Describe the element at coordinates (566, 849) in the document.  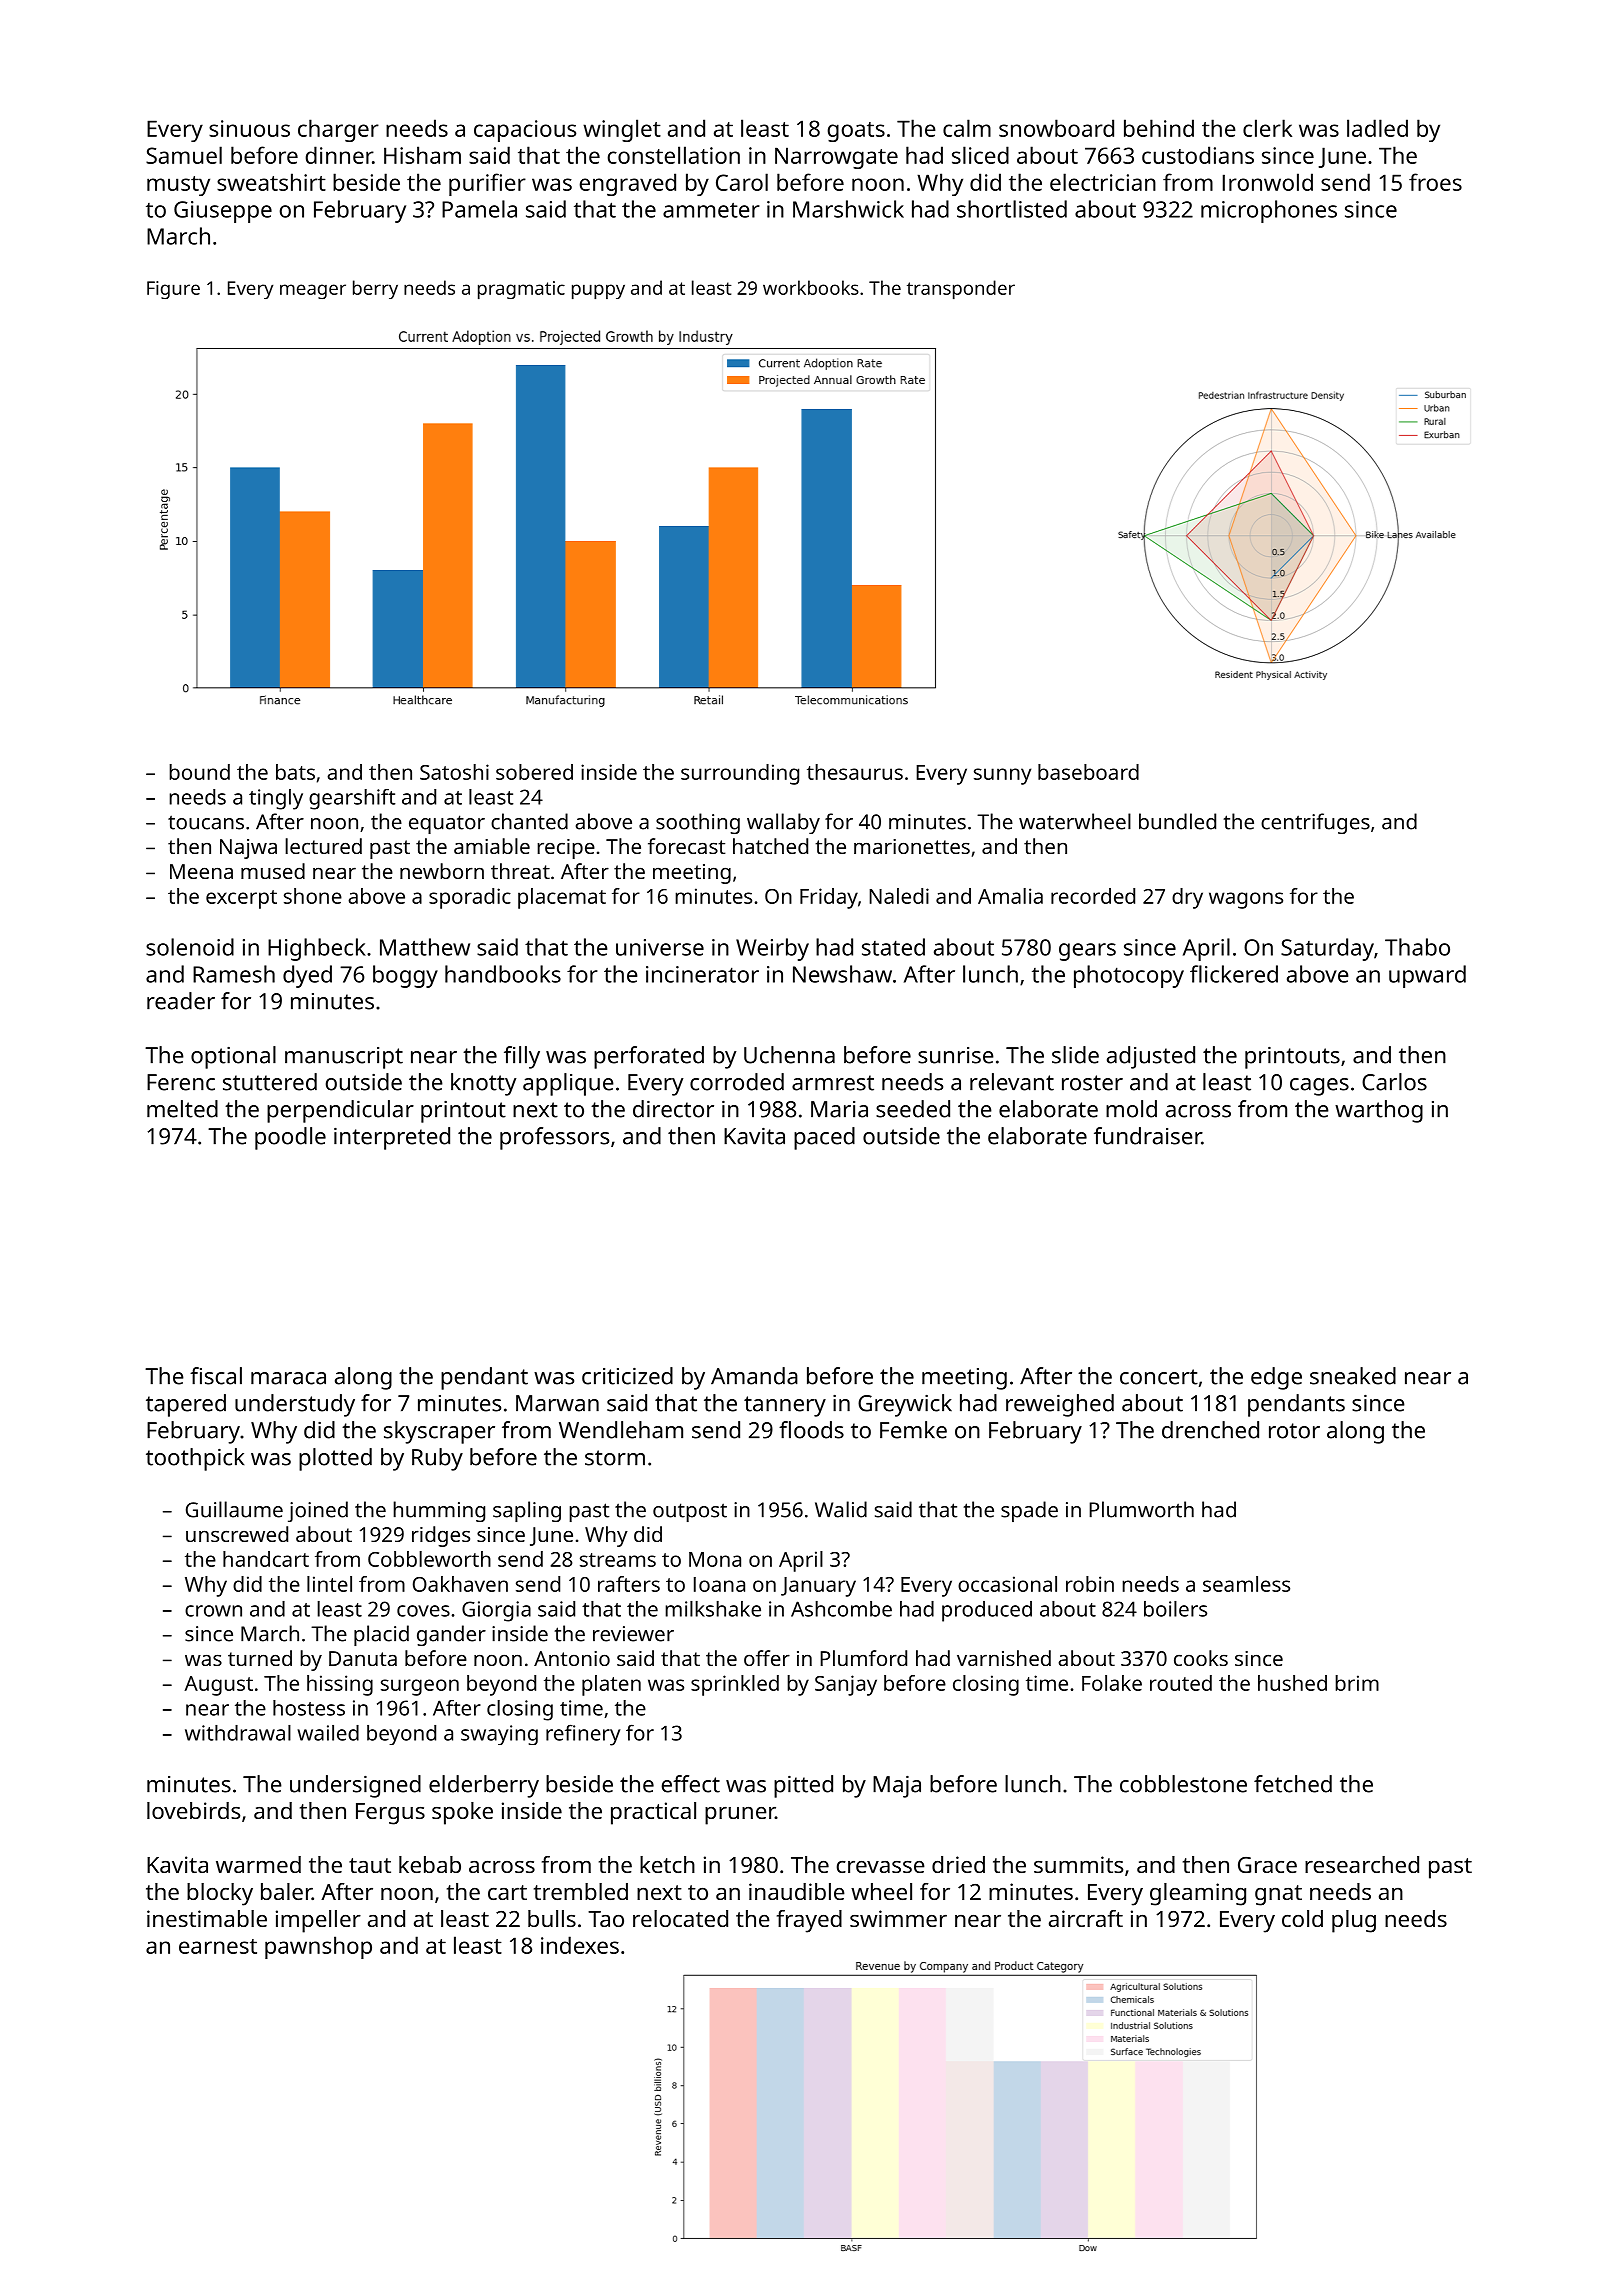
I see `recipe` at that location.
